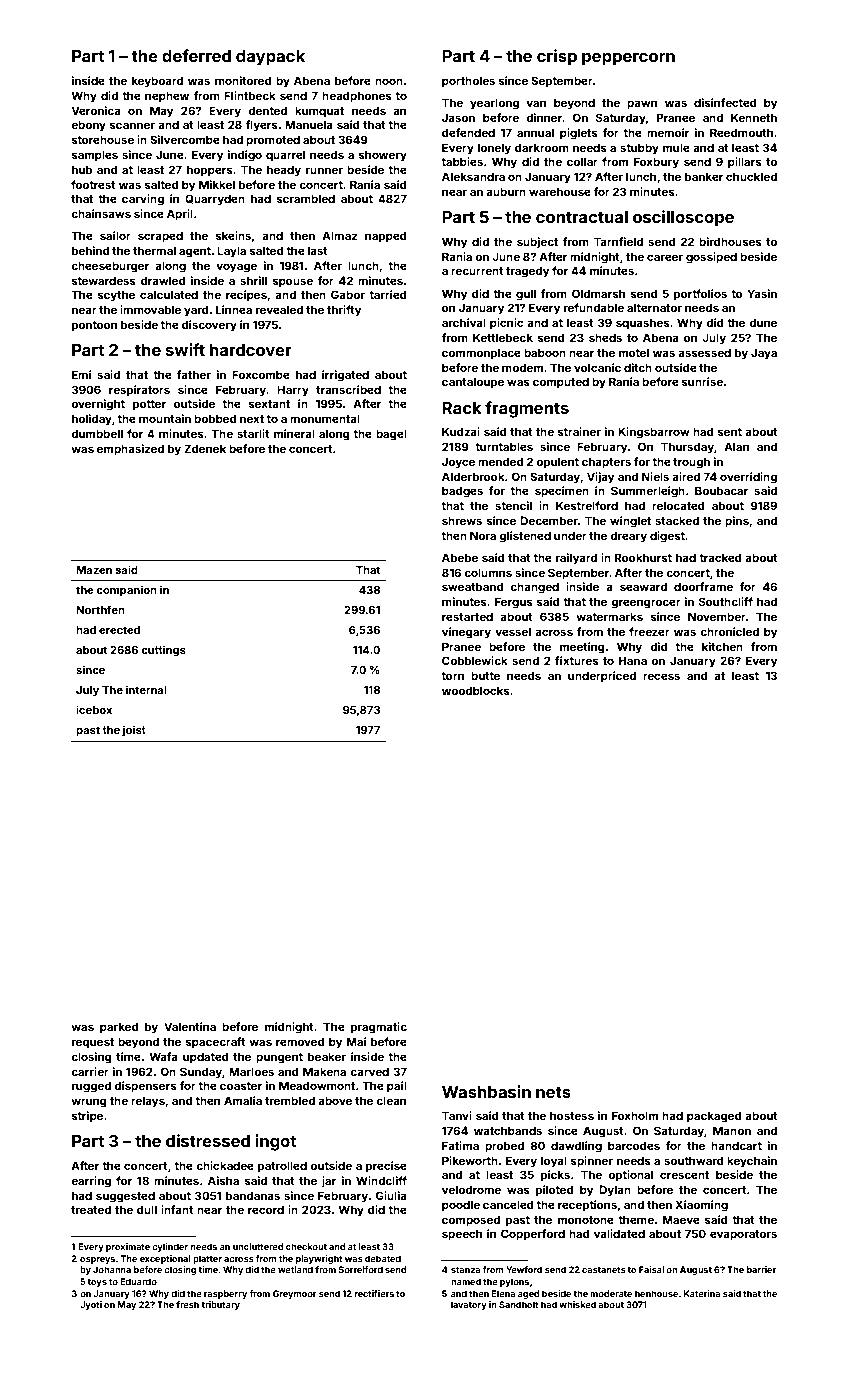 The width and height of the screenshot is (849, 1400). Describe the element at coordinates (452, 676) in the screenshot. I see `torn` at that location.
